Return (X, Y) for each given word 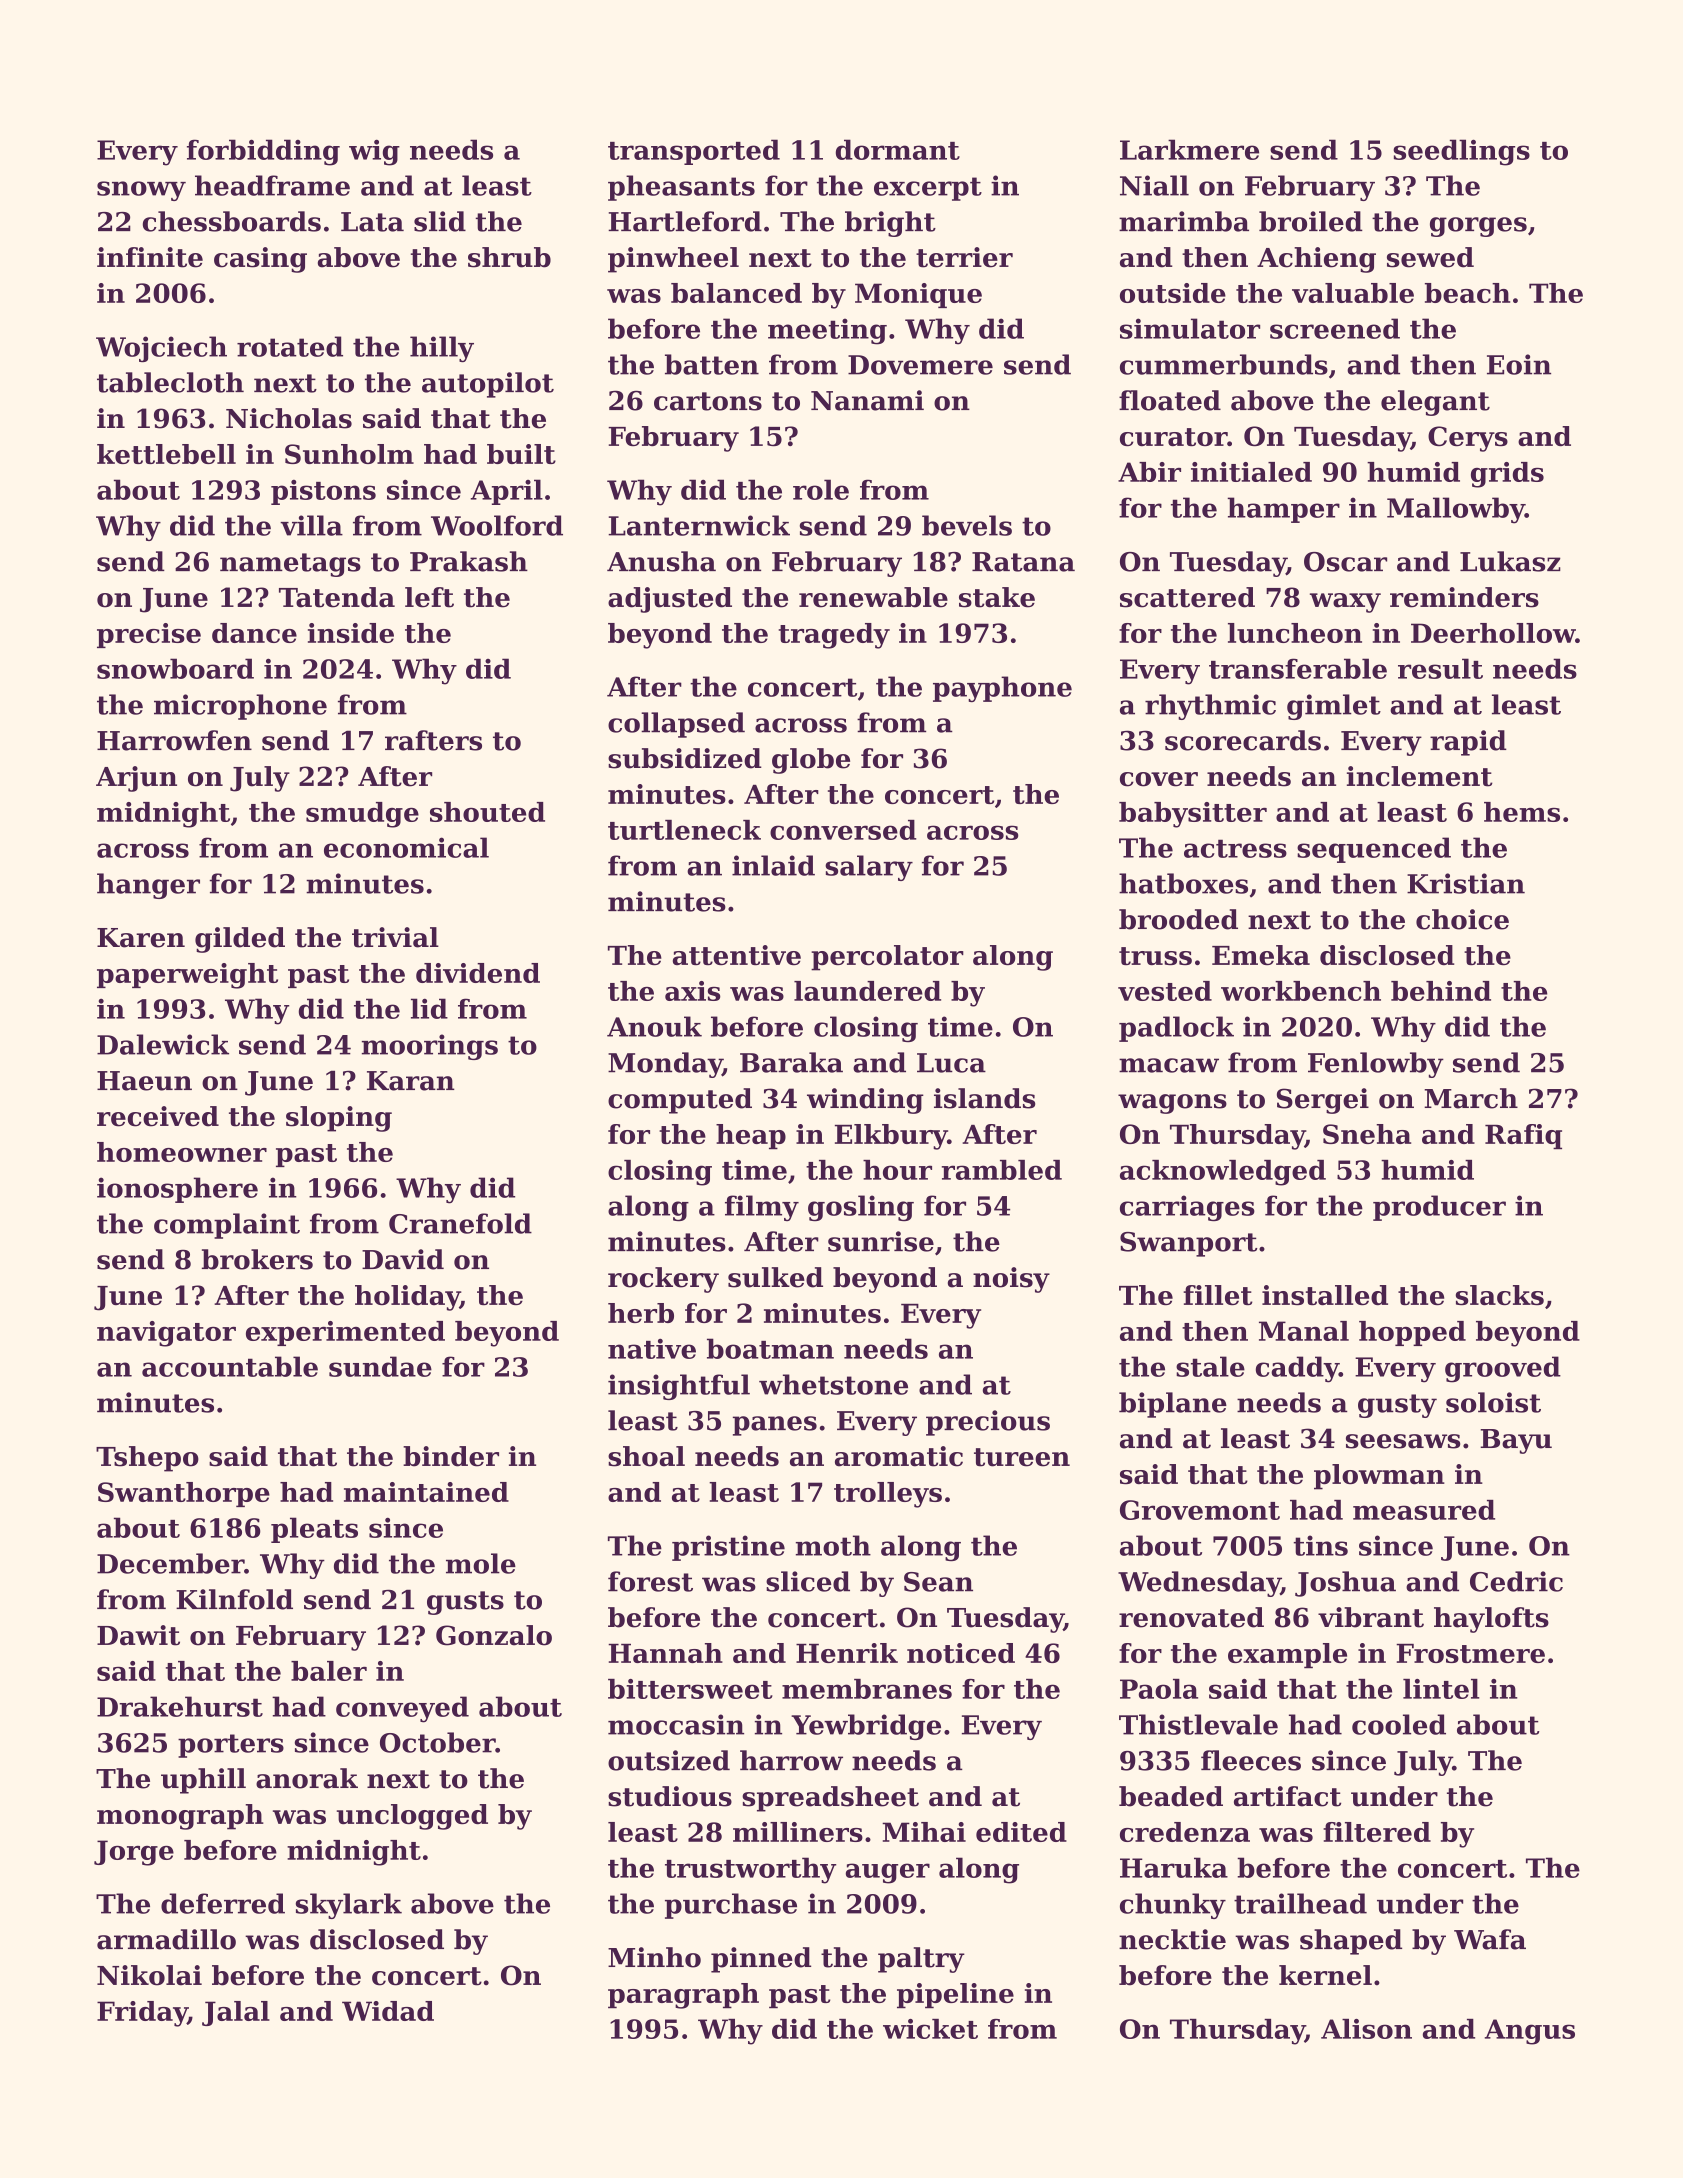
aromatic (899, 1456)
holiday (407, 1298)
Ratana (1023, 562)
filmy (762, 1208)
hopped (1412, 1333)
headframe (272, 185)
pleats (314, 1530)
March (1471, 1098)
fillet (1218, 1295)
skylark (349, 1906)
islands (984, 1098)
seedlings (1461, 152)
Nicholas (289, 418)
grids (1507, 475)
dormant (898, 149)
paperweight (187, 976)
